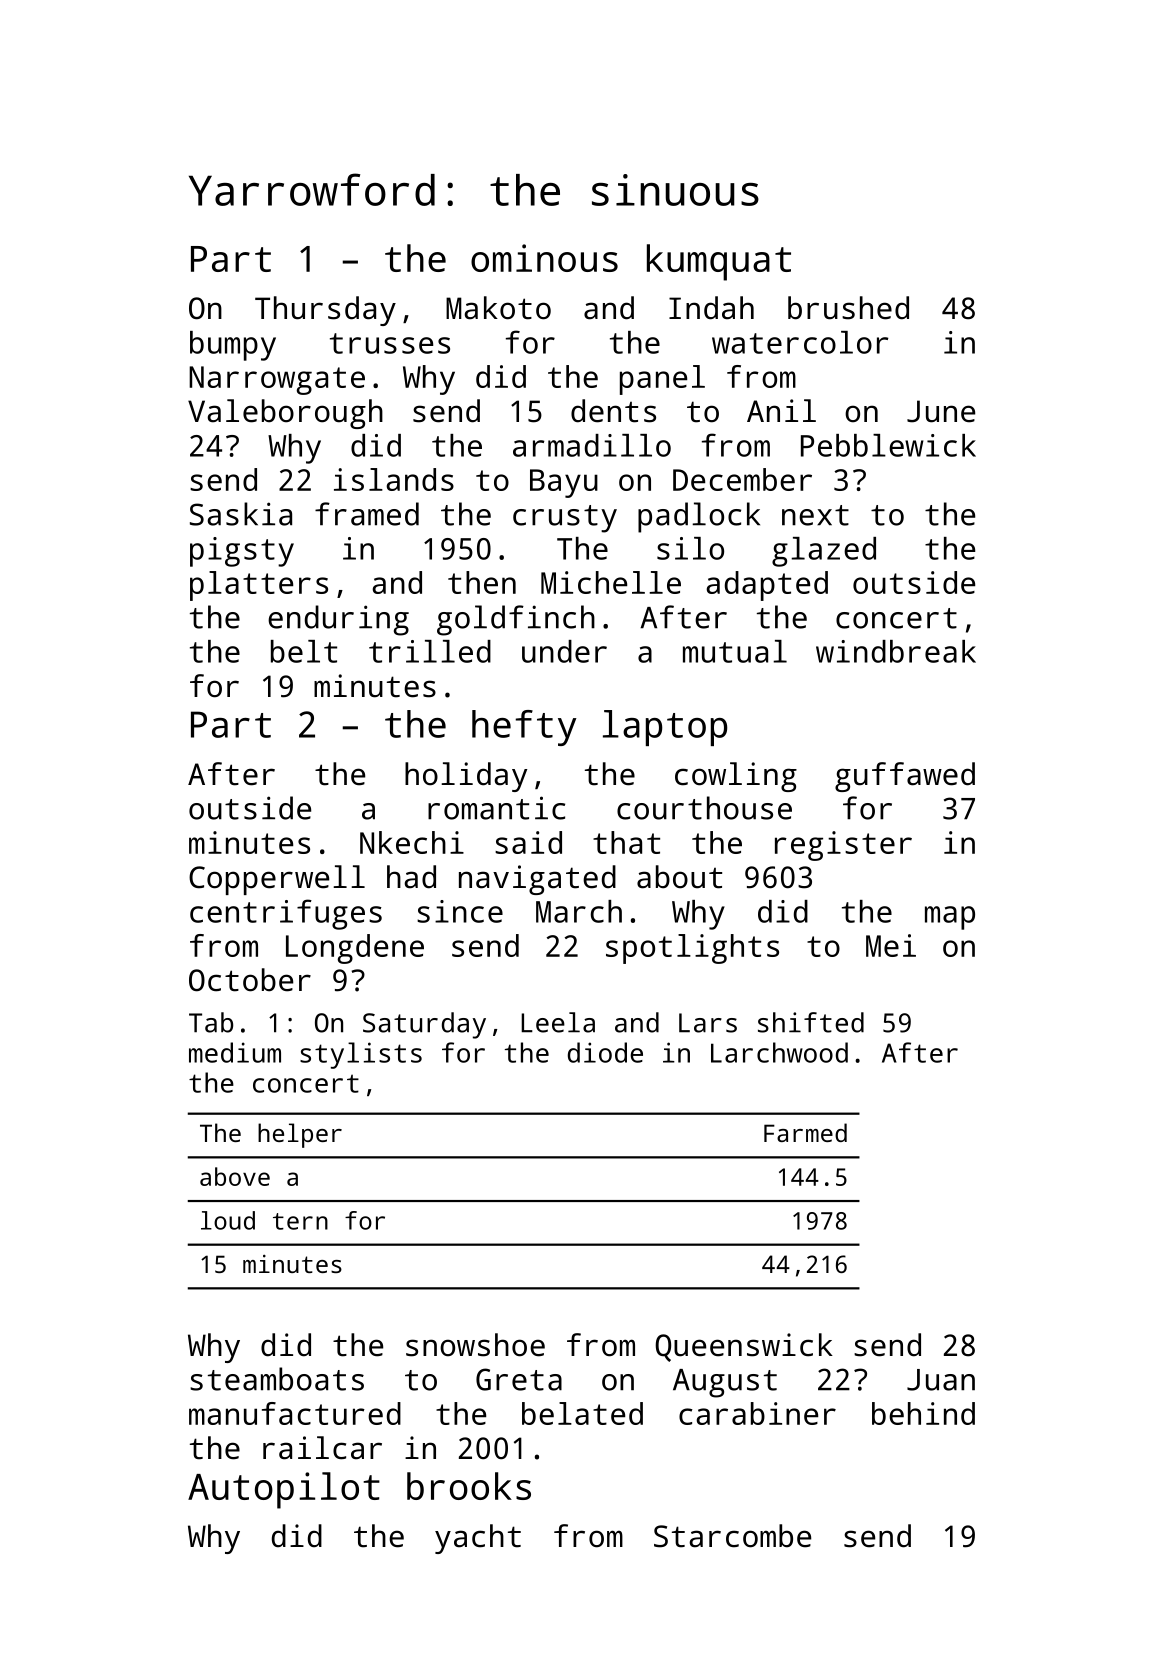  What do you see at coordinates (888, 445) in the screenshot?
I see `Pebblewick` at bounding box center [888, 445].
